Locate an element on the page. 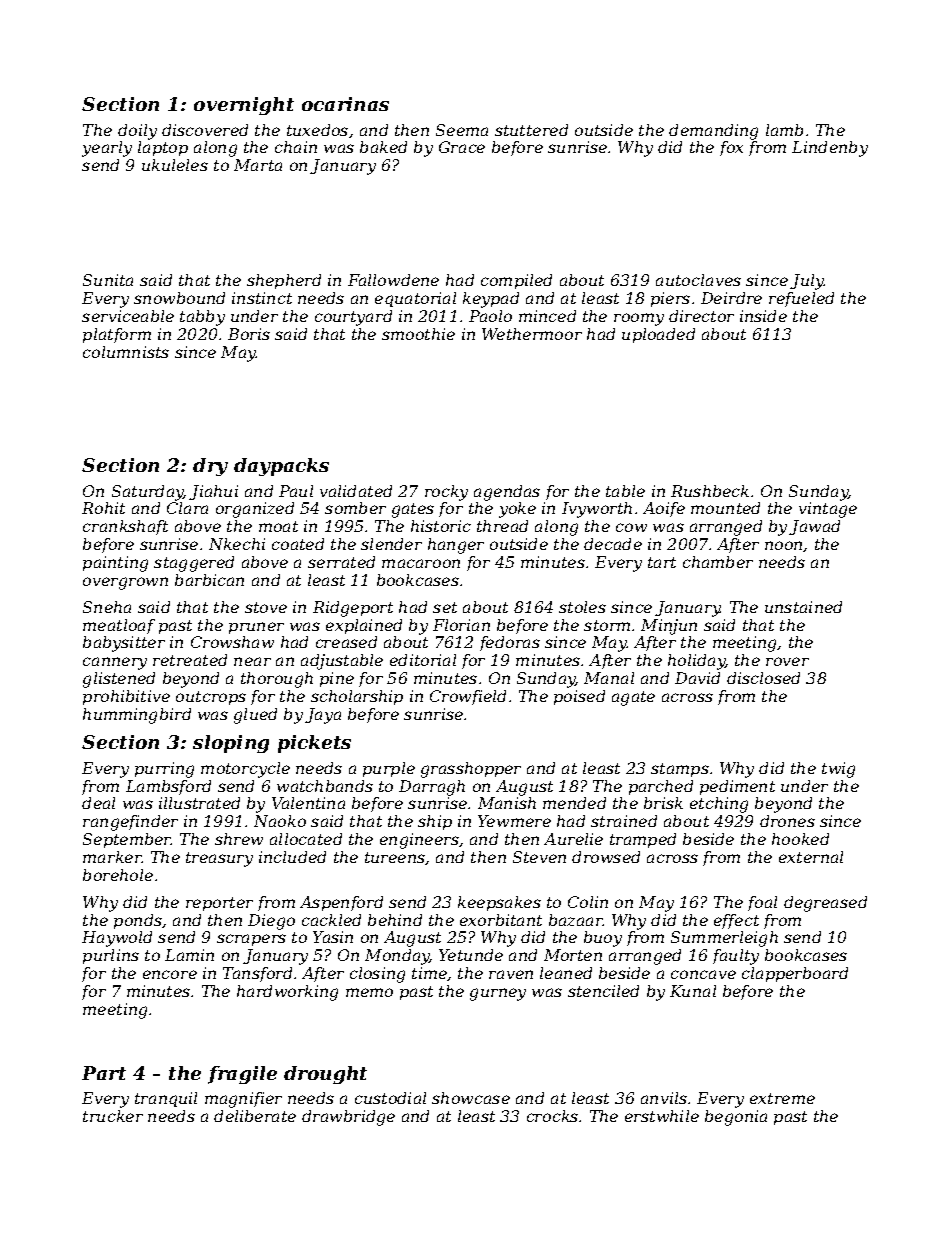 The height and width of the page is (1233, 952). degreased is located at coordinates (825, 904).
